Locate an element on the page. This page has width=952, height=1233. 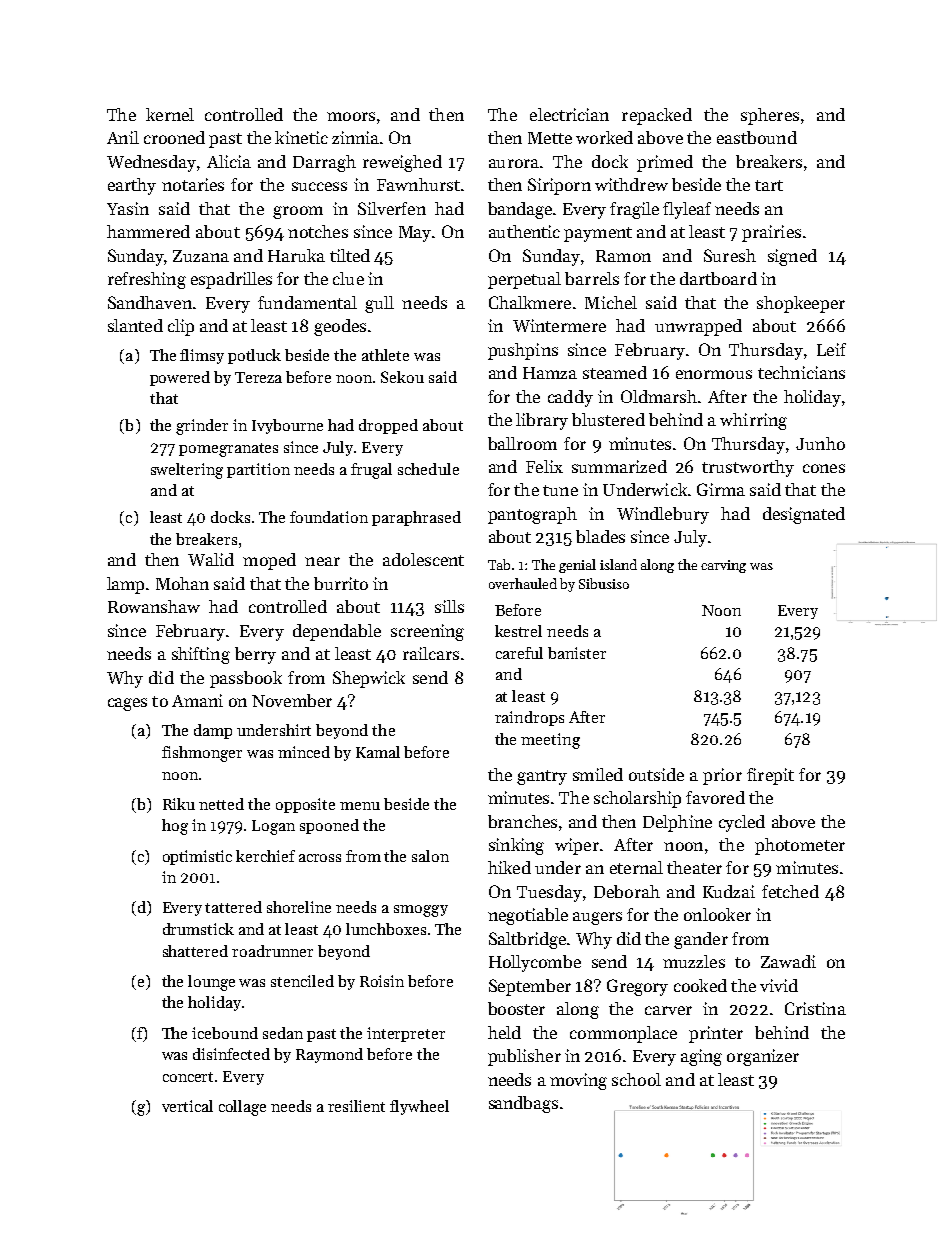
electrician is located at coordinates (569, 114).
